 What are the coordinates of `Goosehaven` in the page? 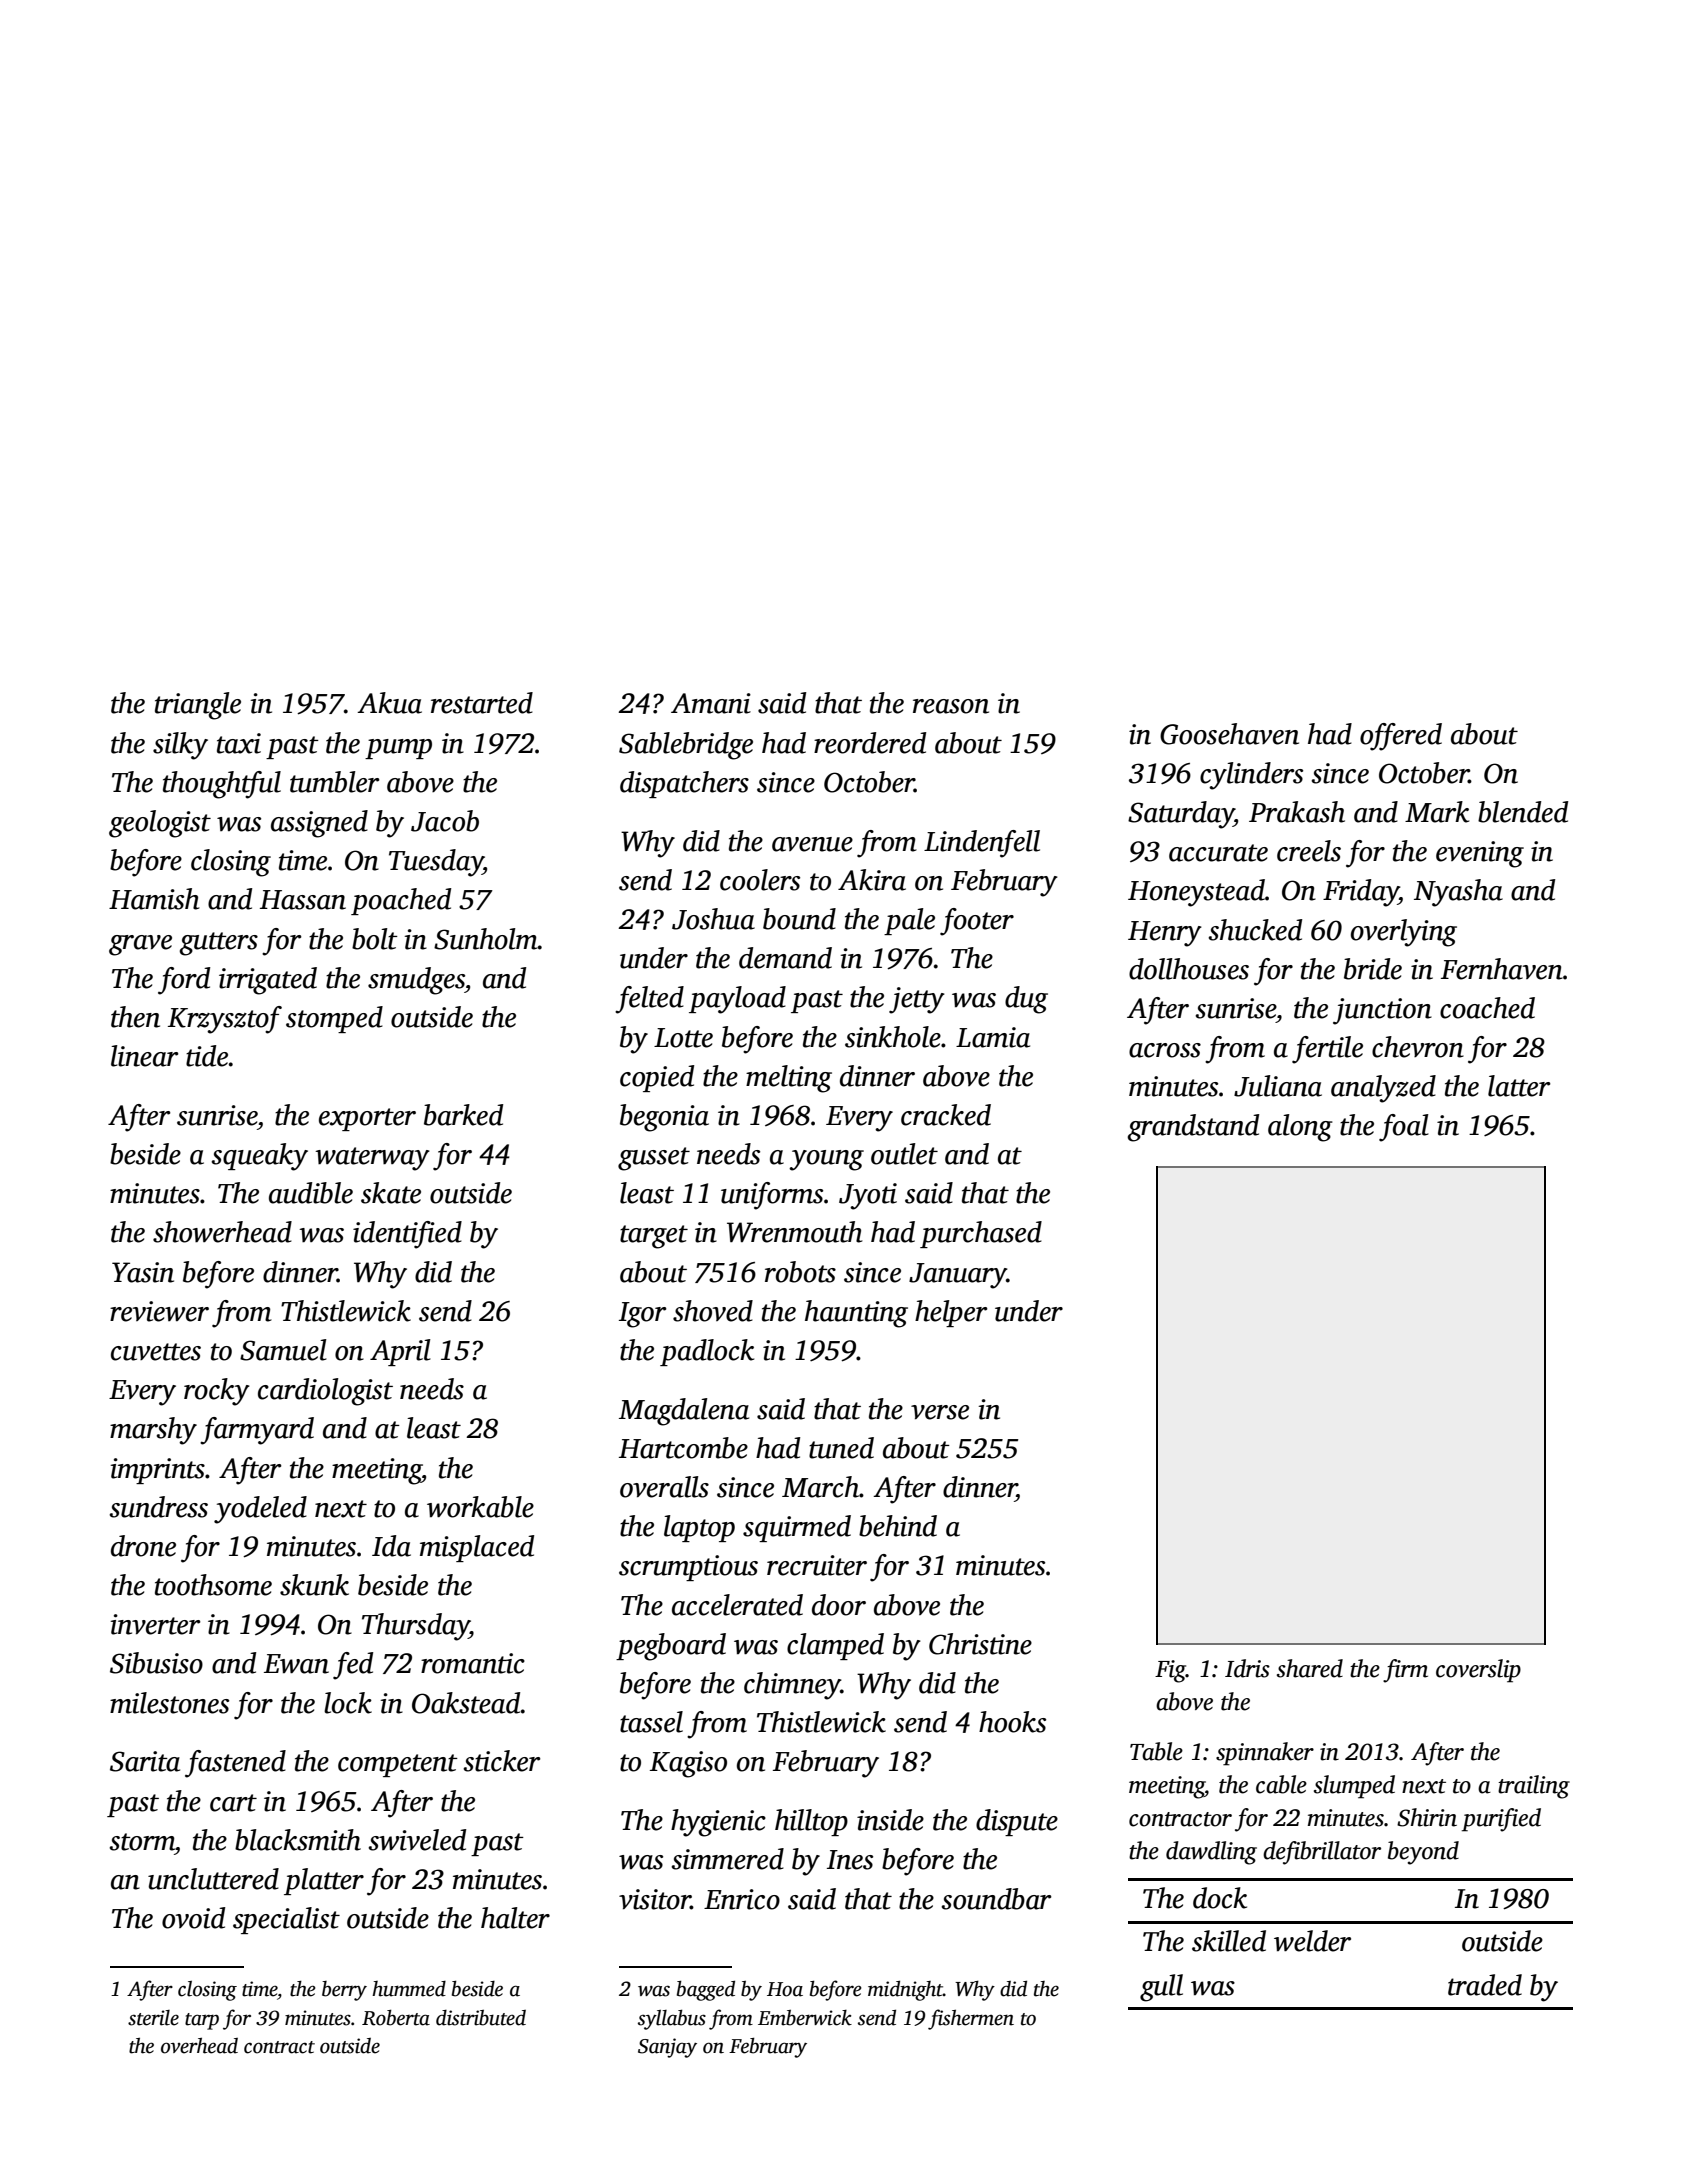 It's located at (1229, 734).
